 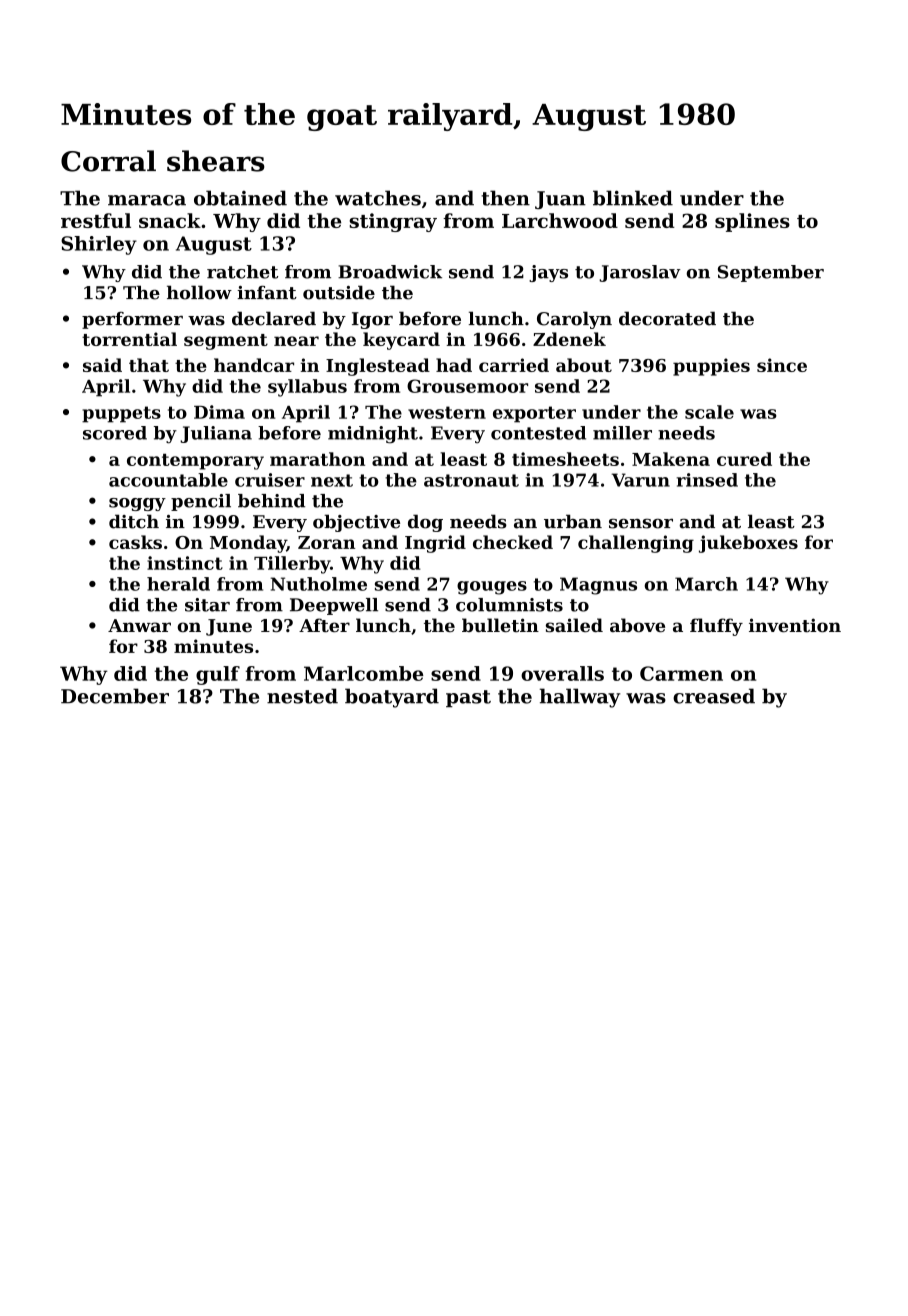 I want to click on midnight, so click(x=373, y=435).
